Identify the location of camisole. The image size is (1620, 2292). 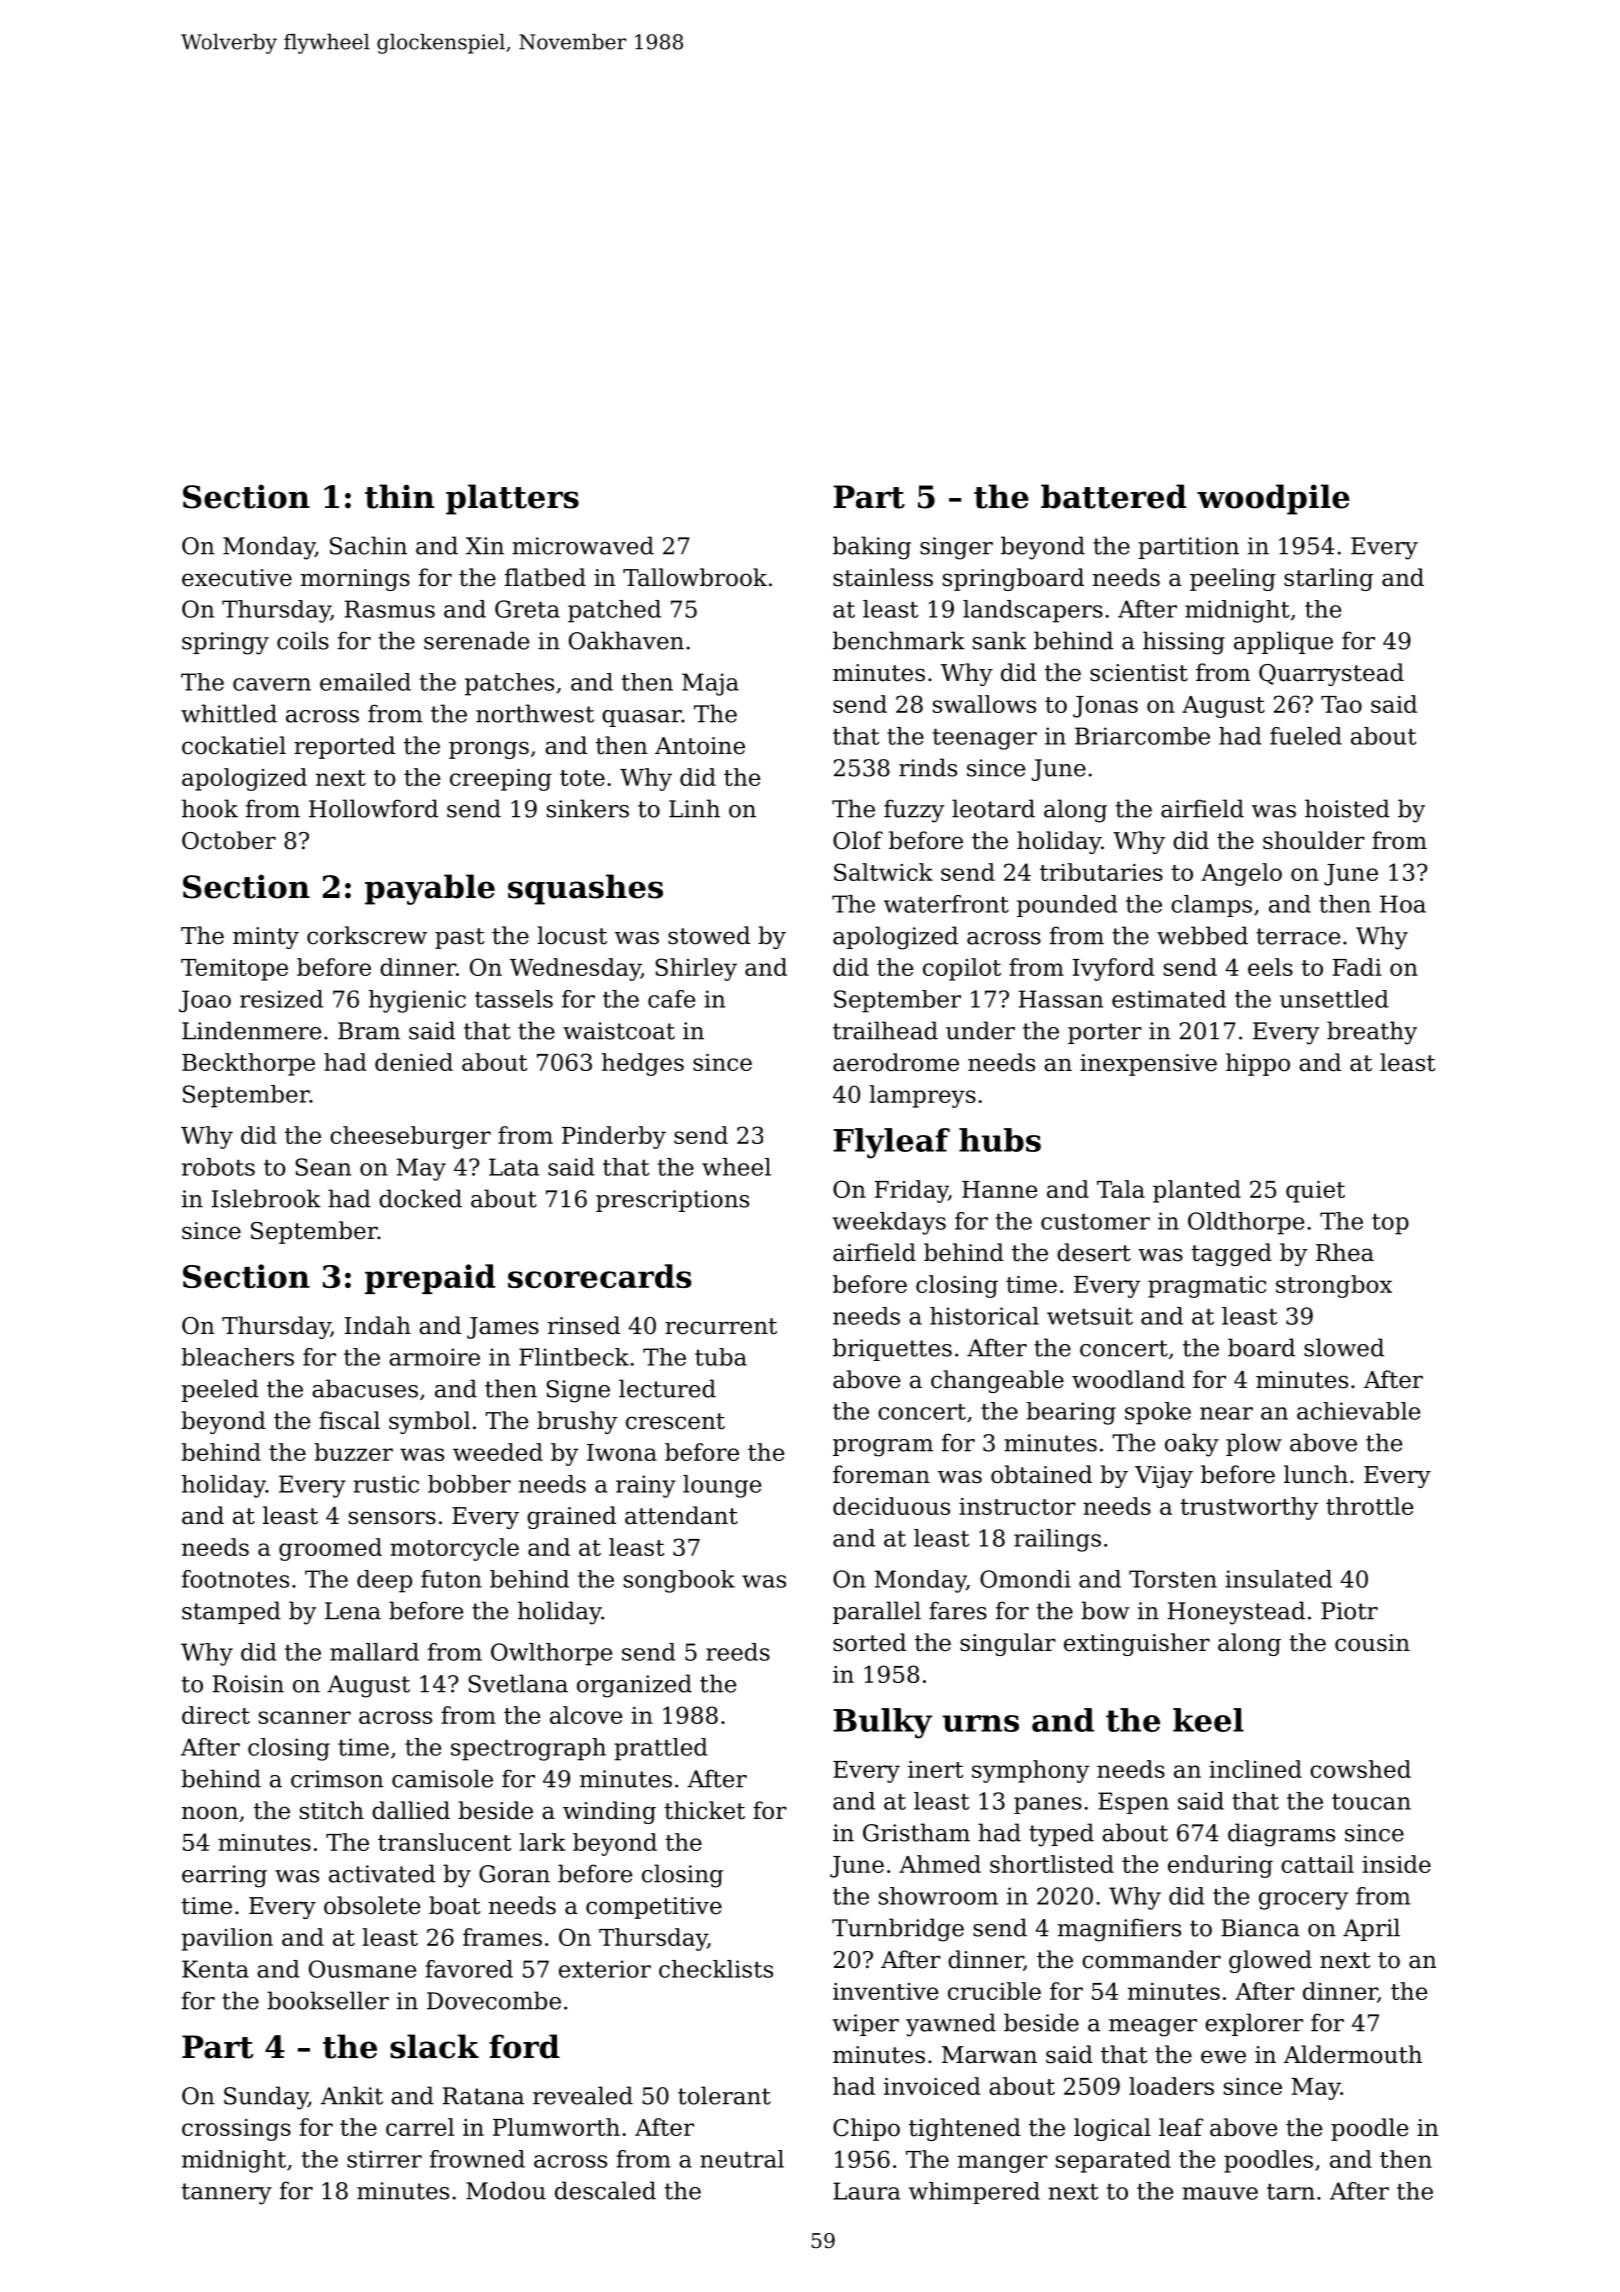
(442, 1778).
